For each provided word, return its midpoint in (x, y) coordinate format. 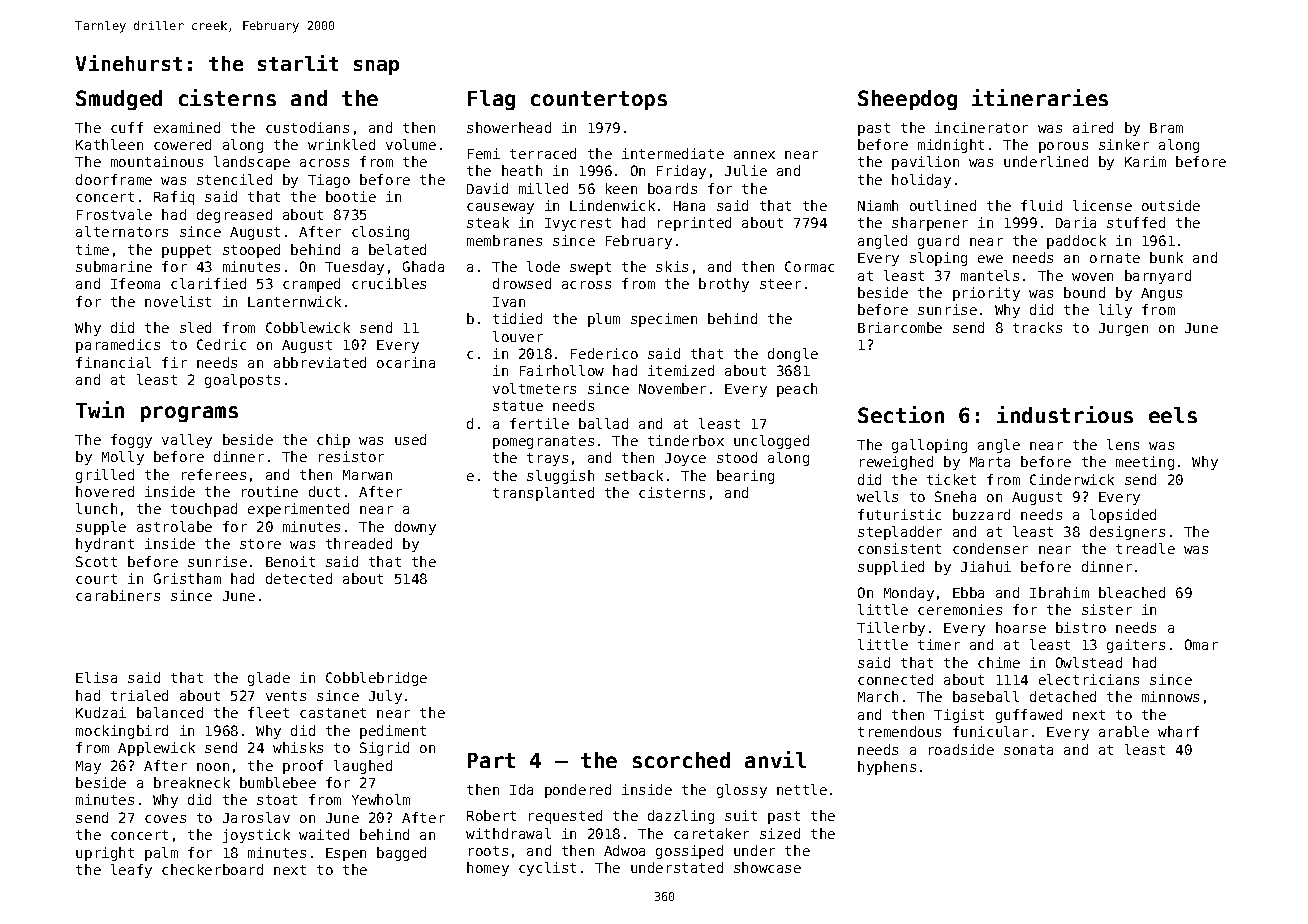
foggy (131, 441)
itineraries (1040, 97)
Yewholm (381, 799)
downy (415, 528)
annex (754, 155)
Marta (990, 462)
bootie (351, 196)
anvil (775, 759)
